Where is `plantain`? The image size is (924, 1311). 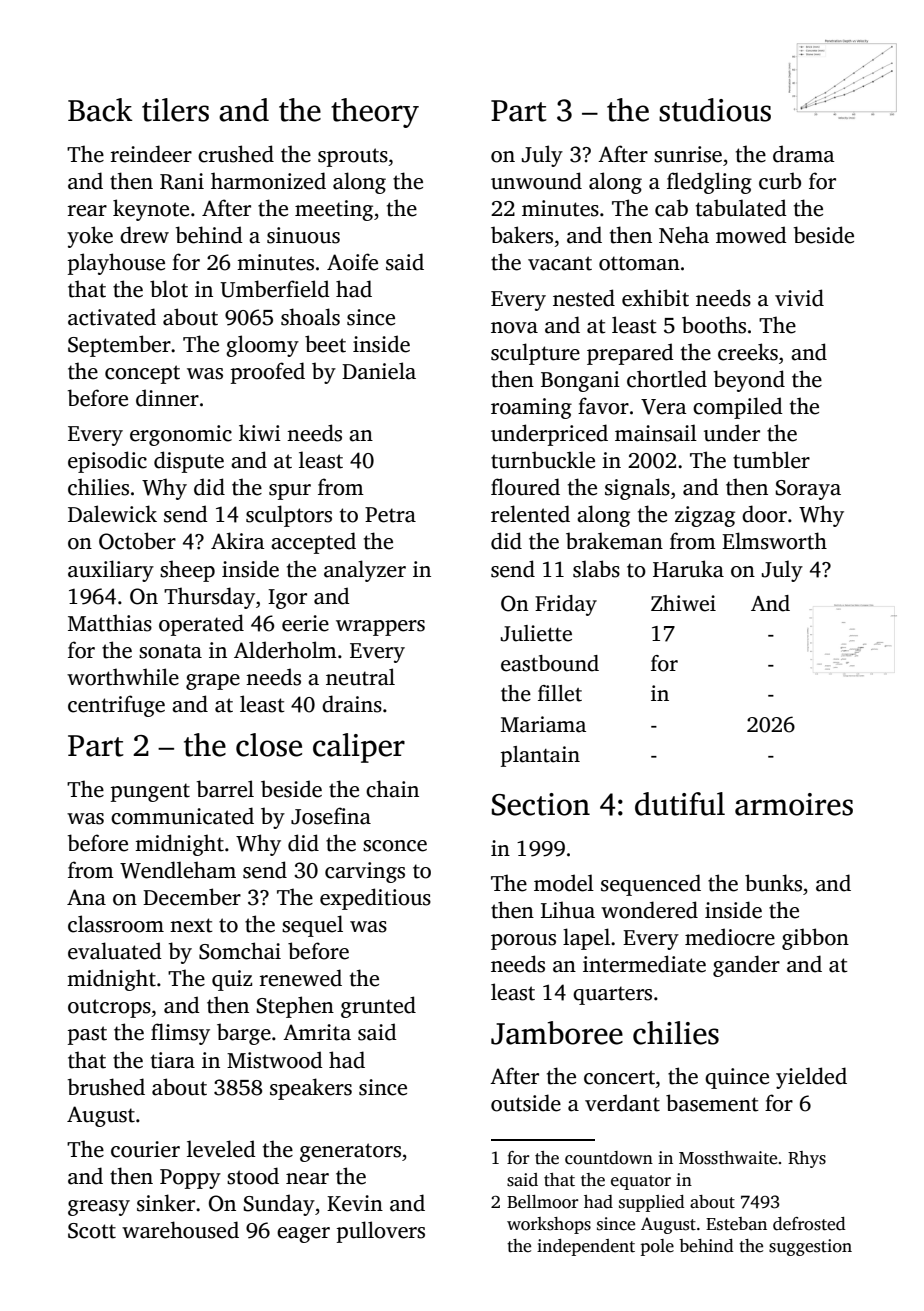 plantain is located at coordinates (540, 756).
